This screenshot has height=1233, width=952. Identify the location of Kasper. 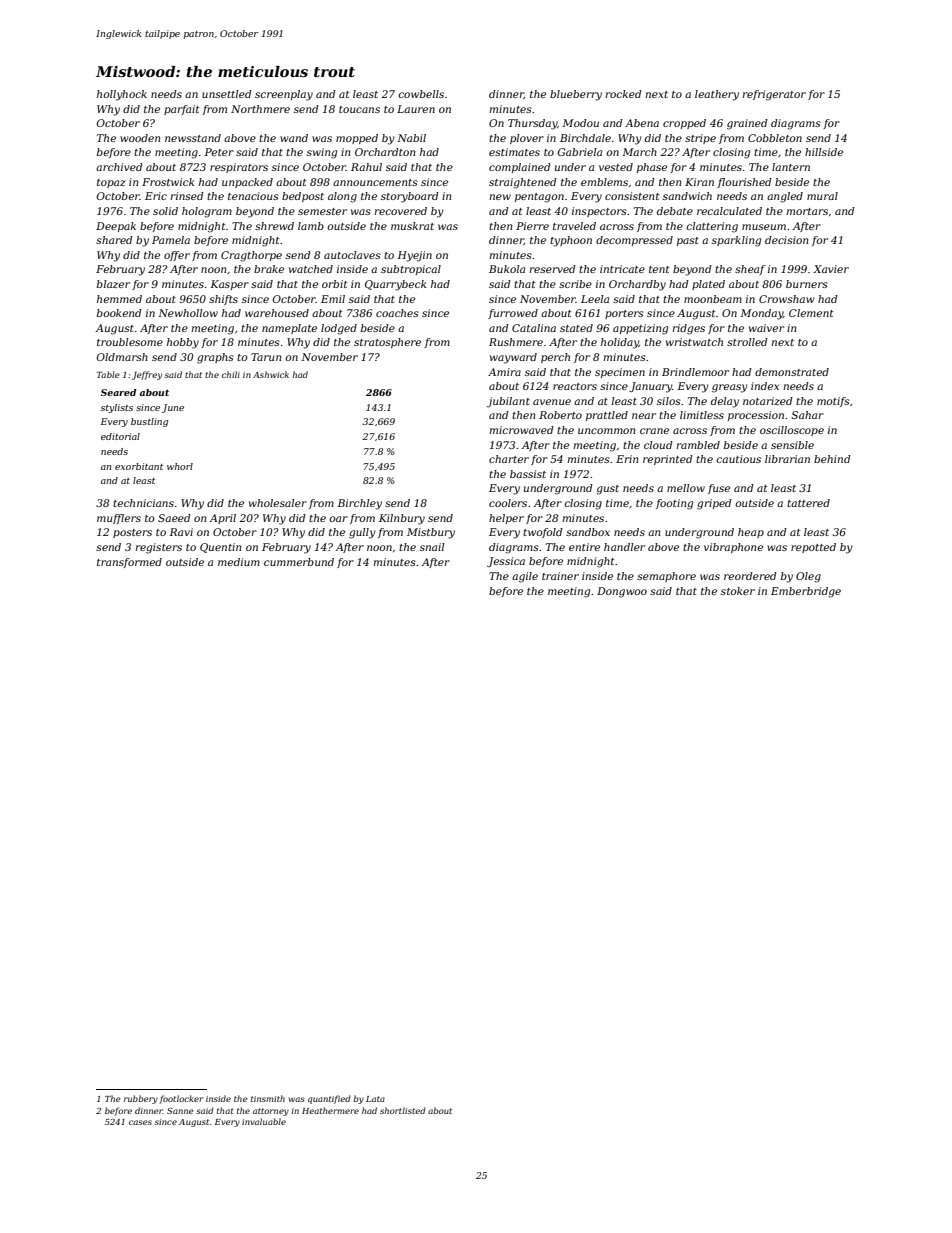
(229, 285).
